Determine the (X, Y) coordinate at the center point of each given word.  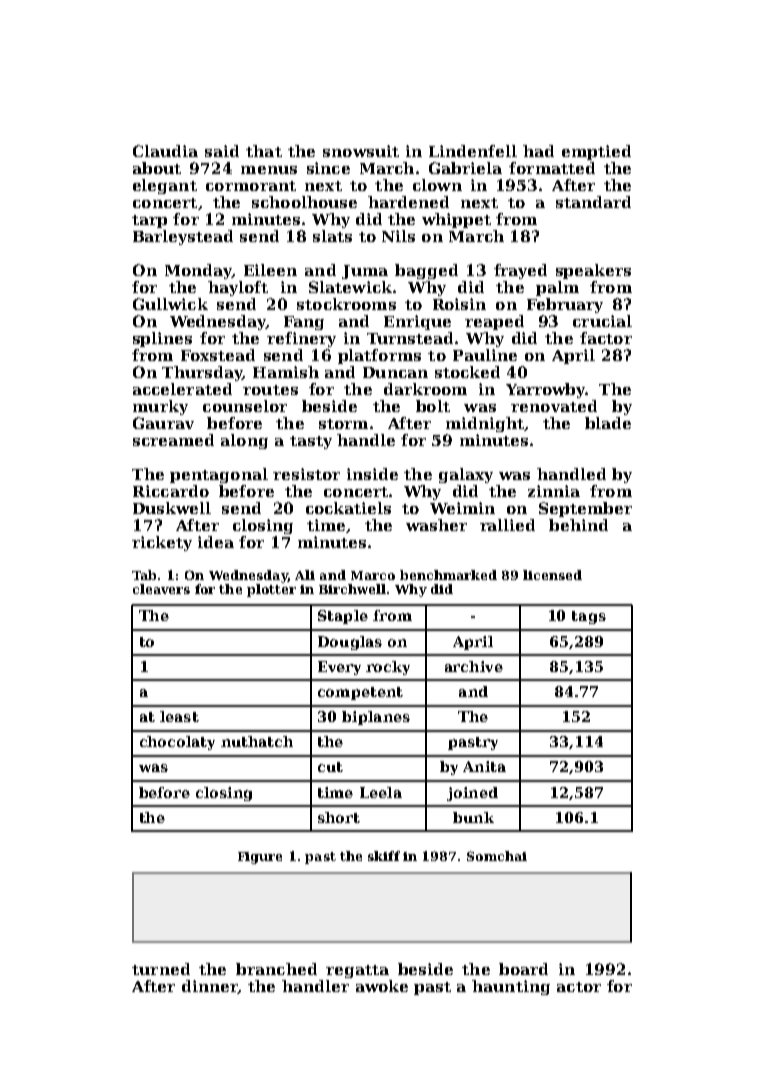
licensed (552, 575)
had (538, 151)
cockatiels (348, 508)
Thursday (202, 373)
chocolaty (177, 743)
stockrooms (346, 304)
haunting (511, 987)
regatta (357, 971)
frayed (520, 271)
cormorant (251, 186)
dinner (210, 987)
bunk (473, 817)
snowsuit (361, 151)
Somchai (497, 856)
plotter (271, 590)
